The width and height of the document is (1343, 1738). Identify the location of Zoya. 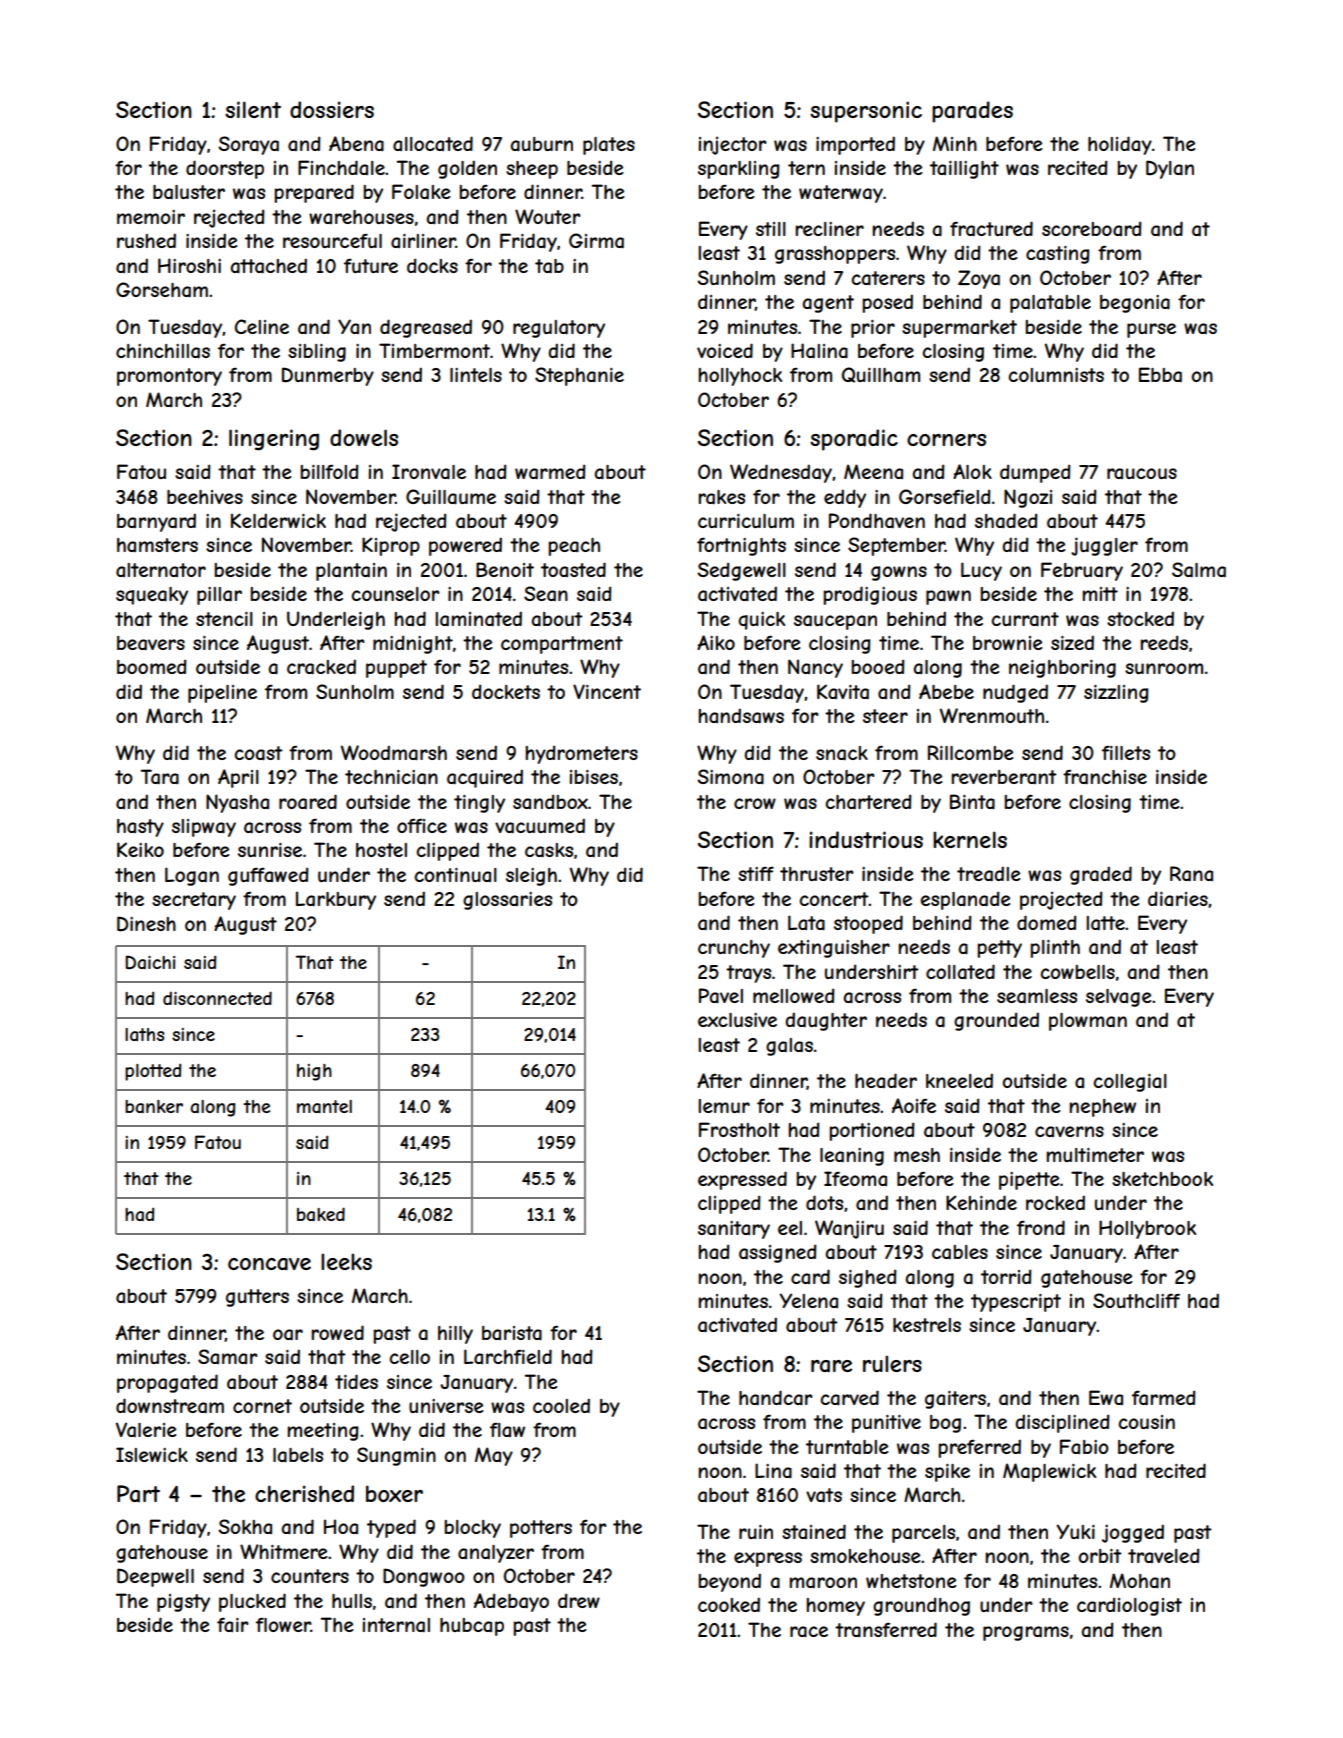
(979, 279).
